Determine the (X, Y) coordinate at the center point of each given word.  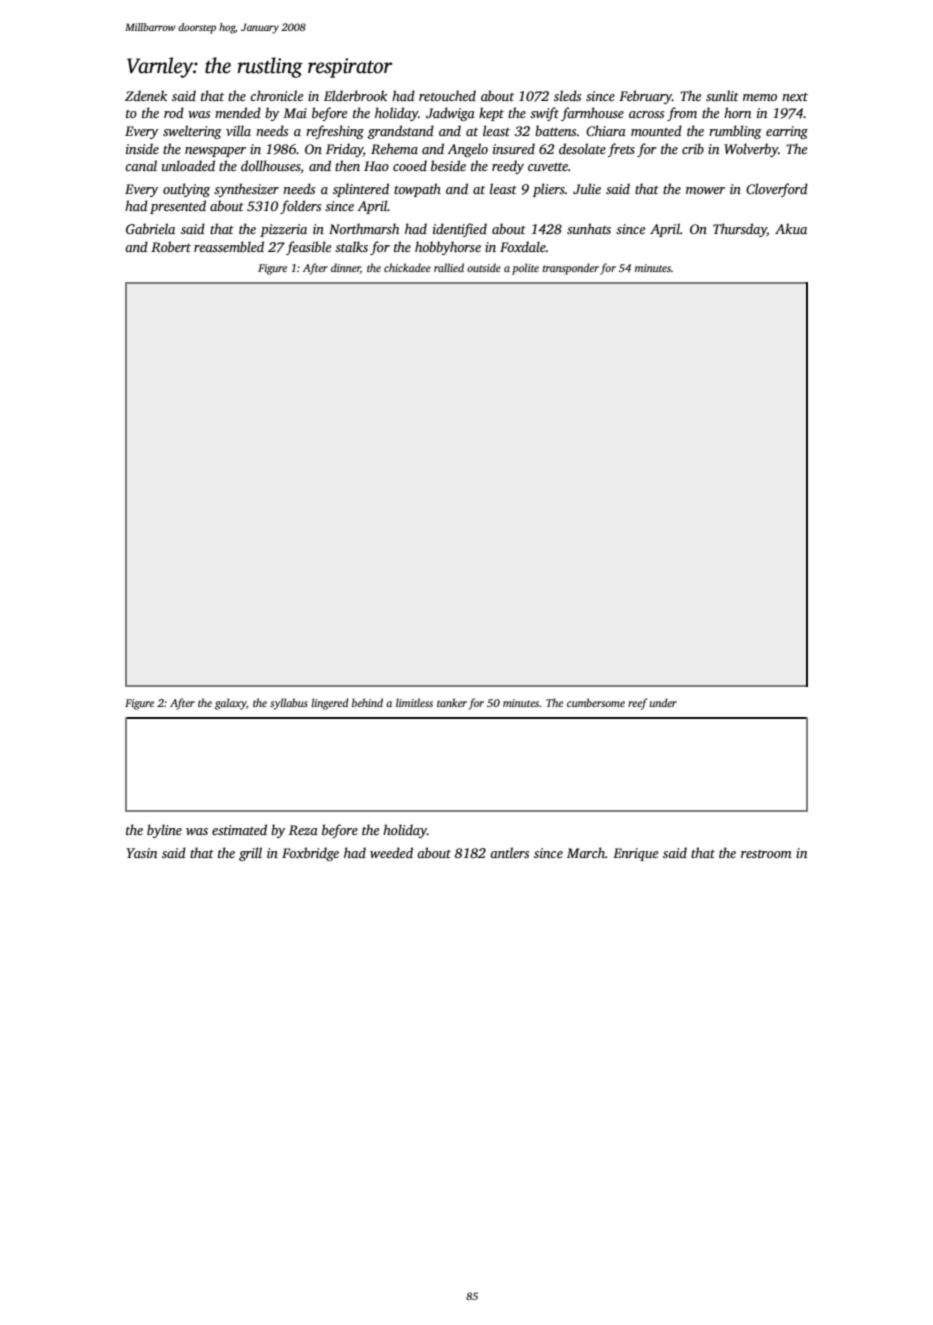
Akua (791, 228)
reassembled (229, 246)
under (663, 702)
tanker (452, 702)
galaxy (231, 704)
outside (484, 267)
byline (164, 831)
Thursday (740, 230)
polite (525, 269)
